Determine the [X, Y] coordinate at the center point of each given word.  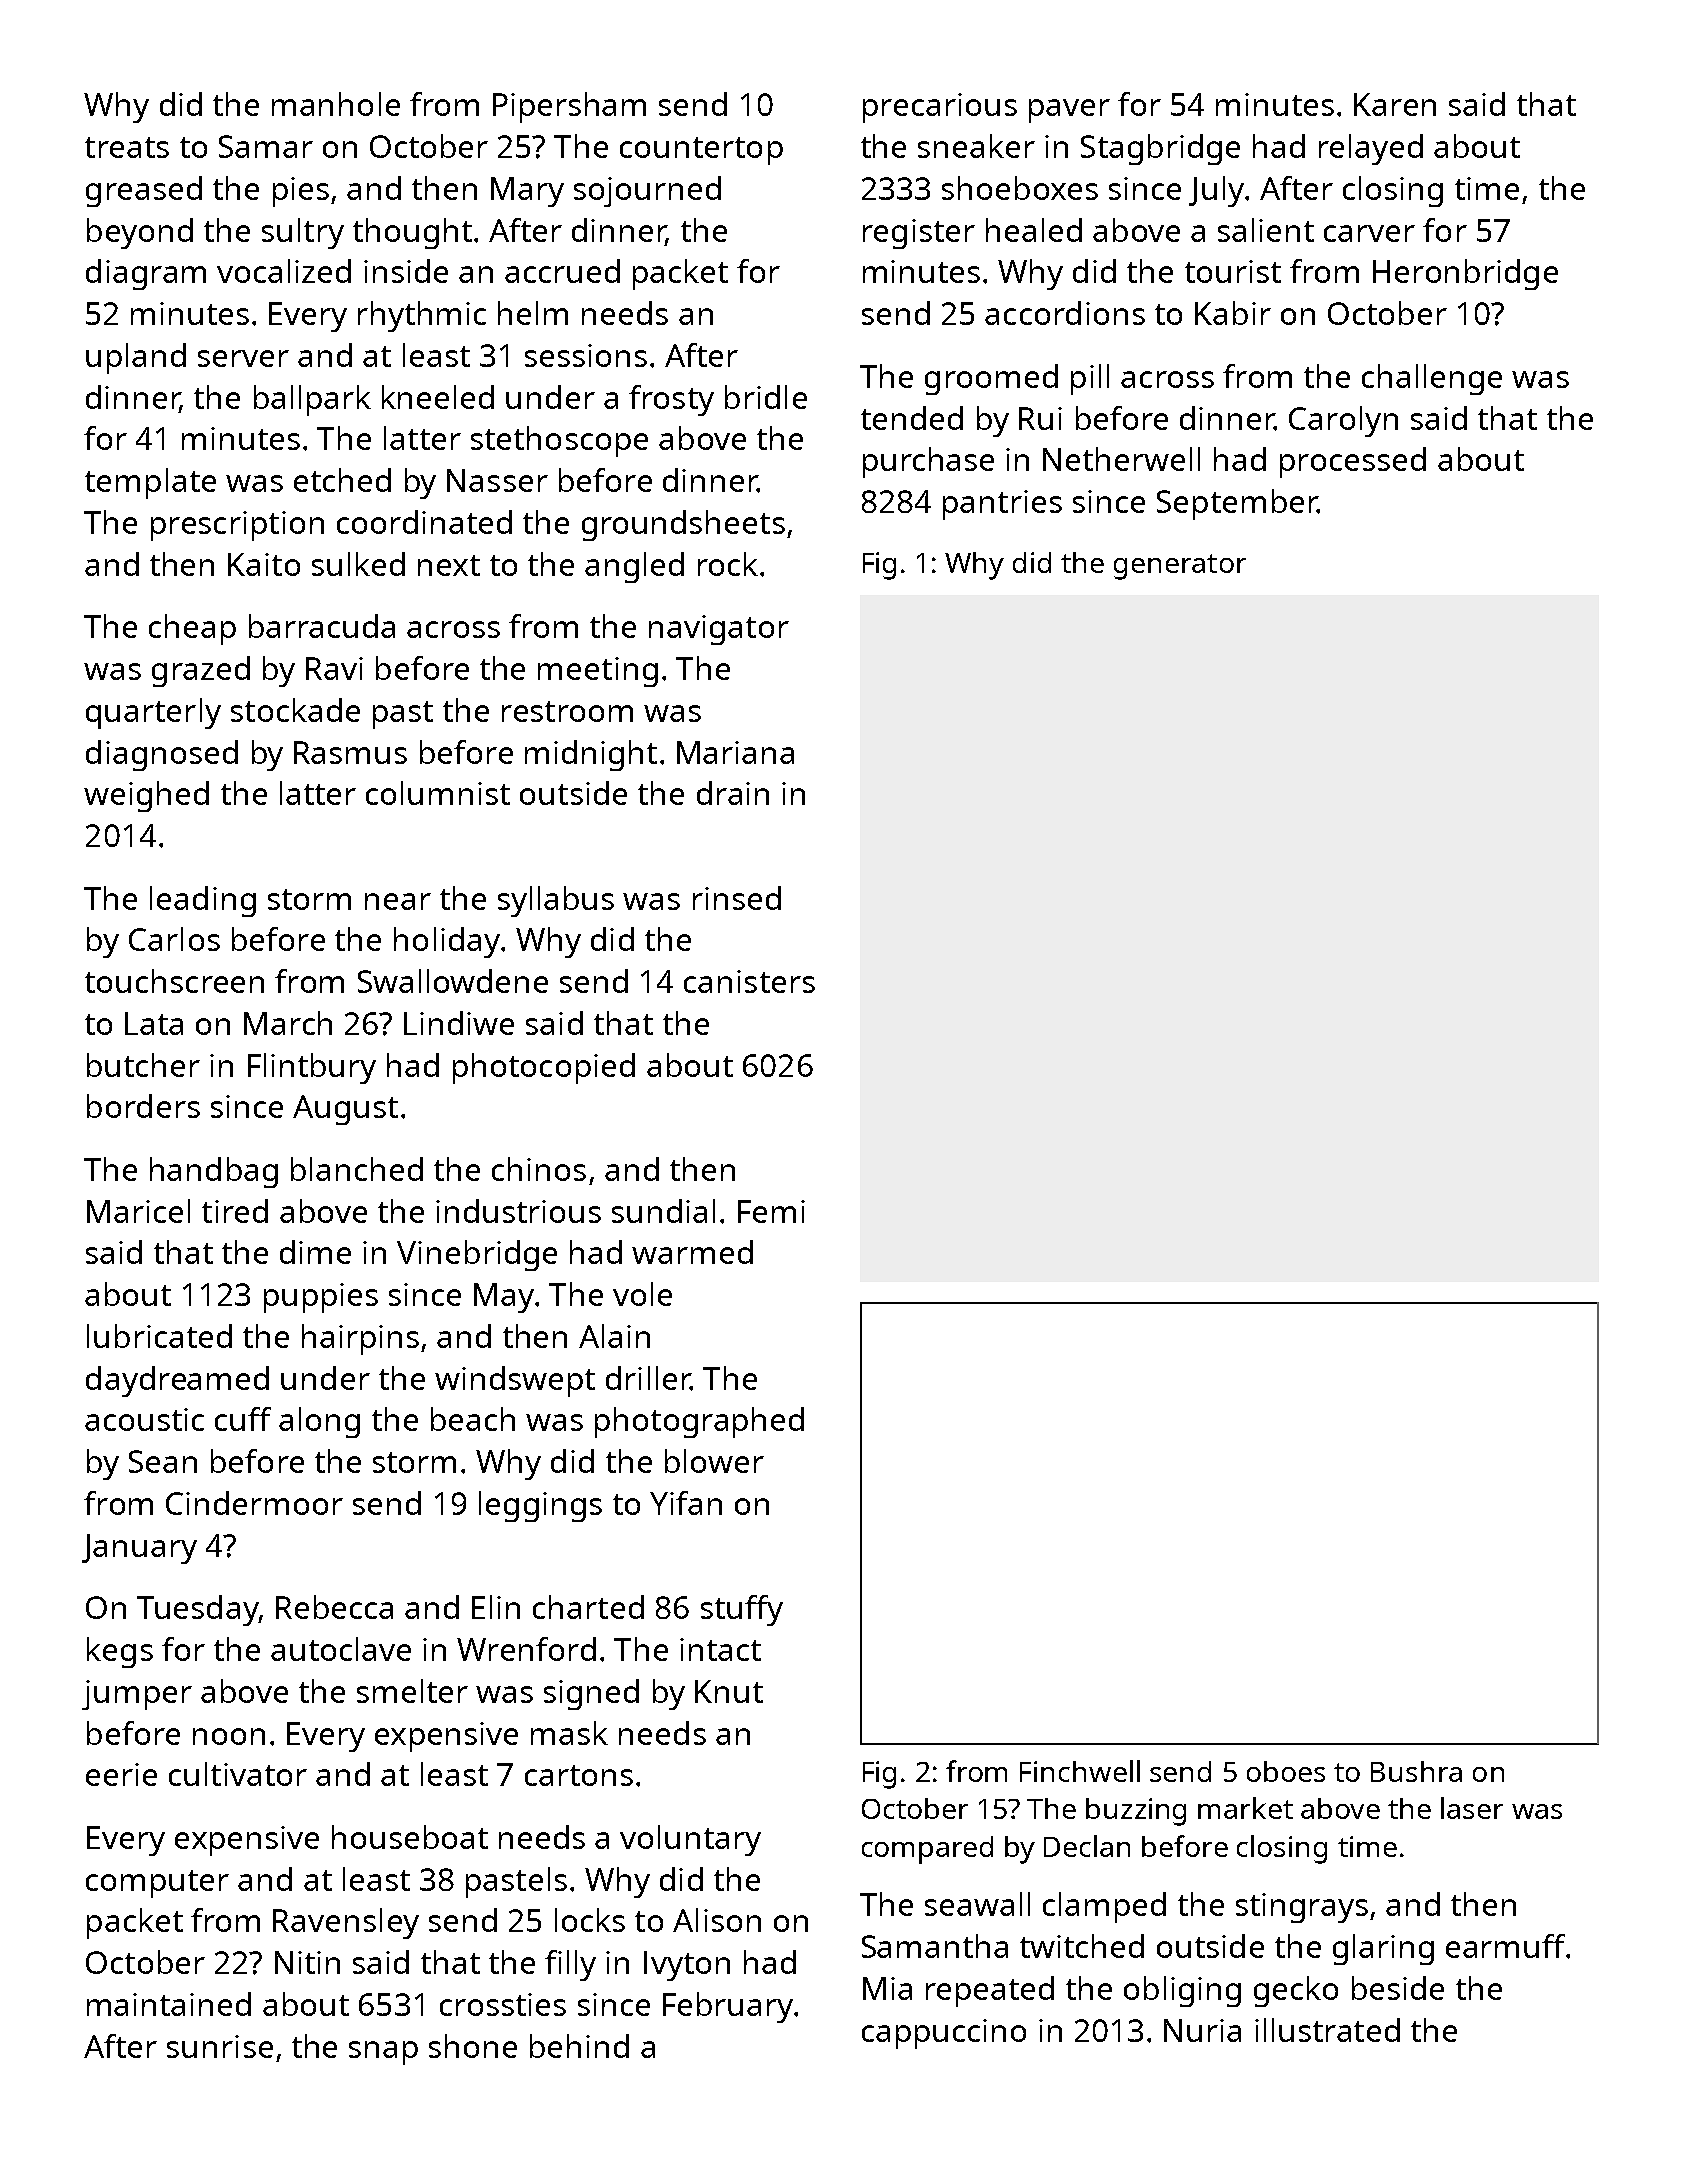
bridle [766, 397]
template [150, 483]
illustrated [1327, 2030]
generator [1180, 567]
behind [579, 2046]
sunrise [220, 2046]
